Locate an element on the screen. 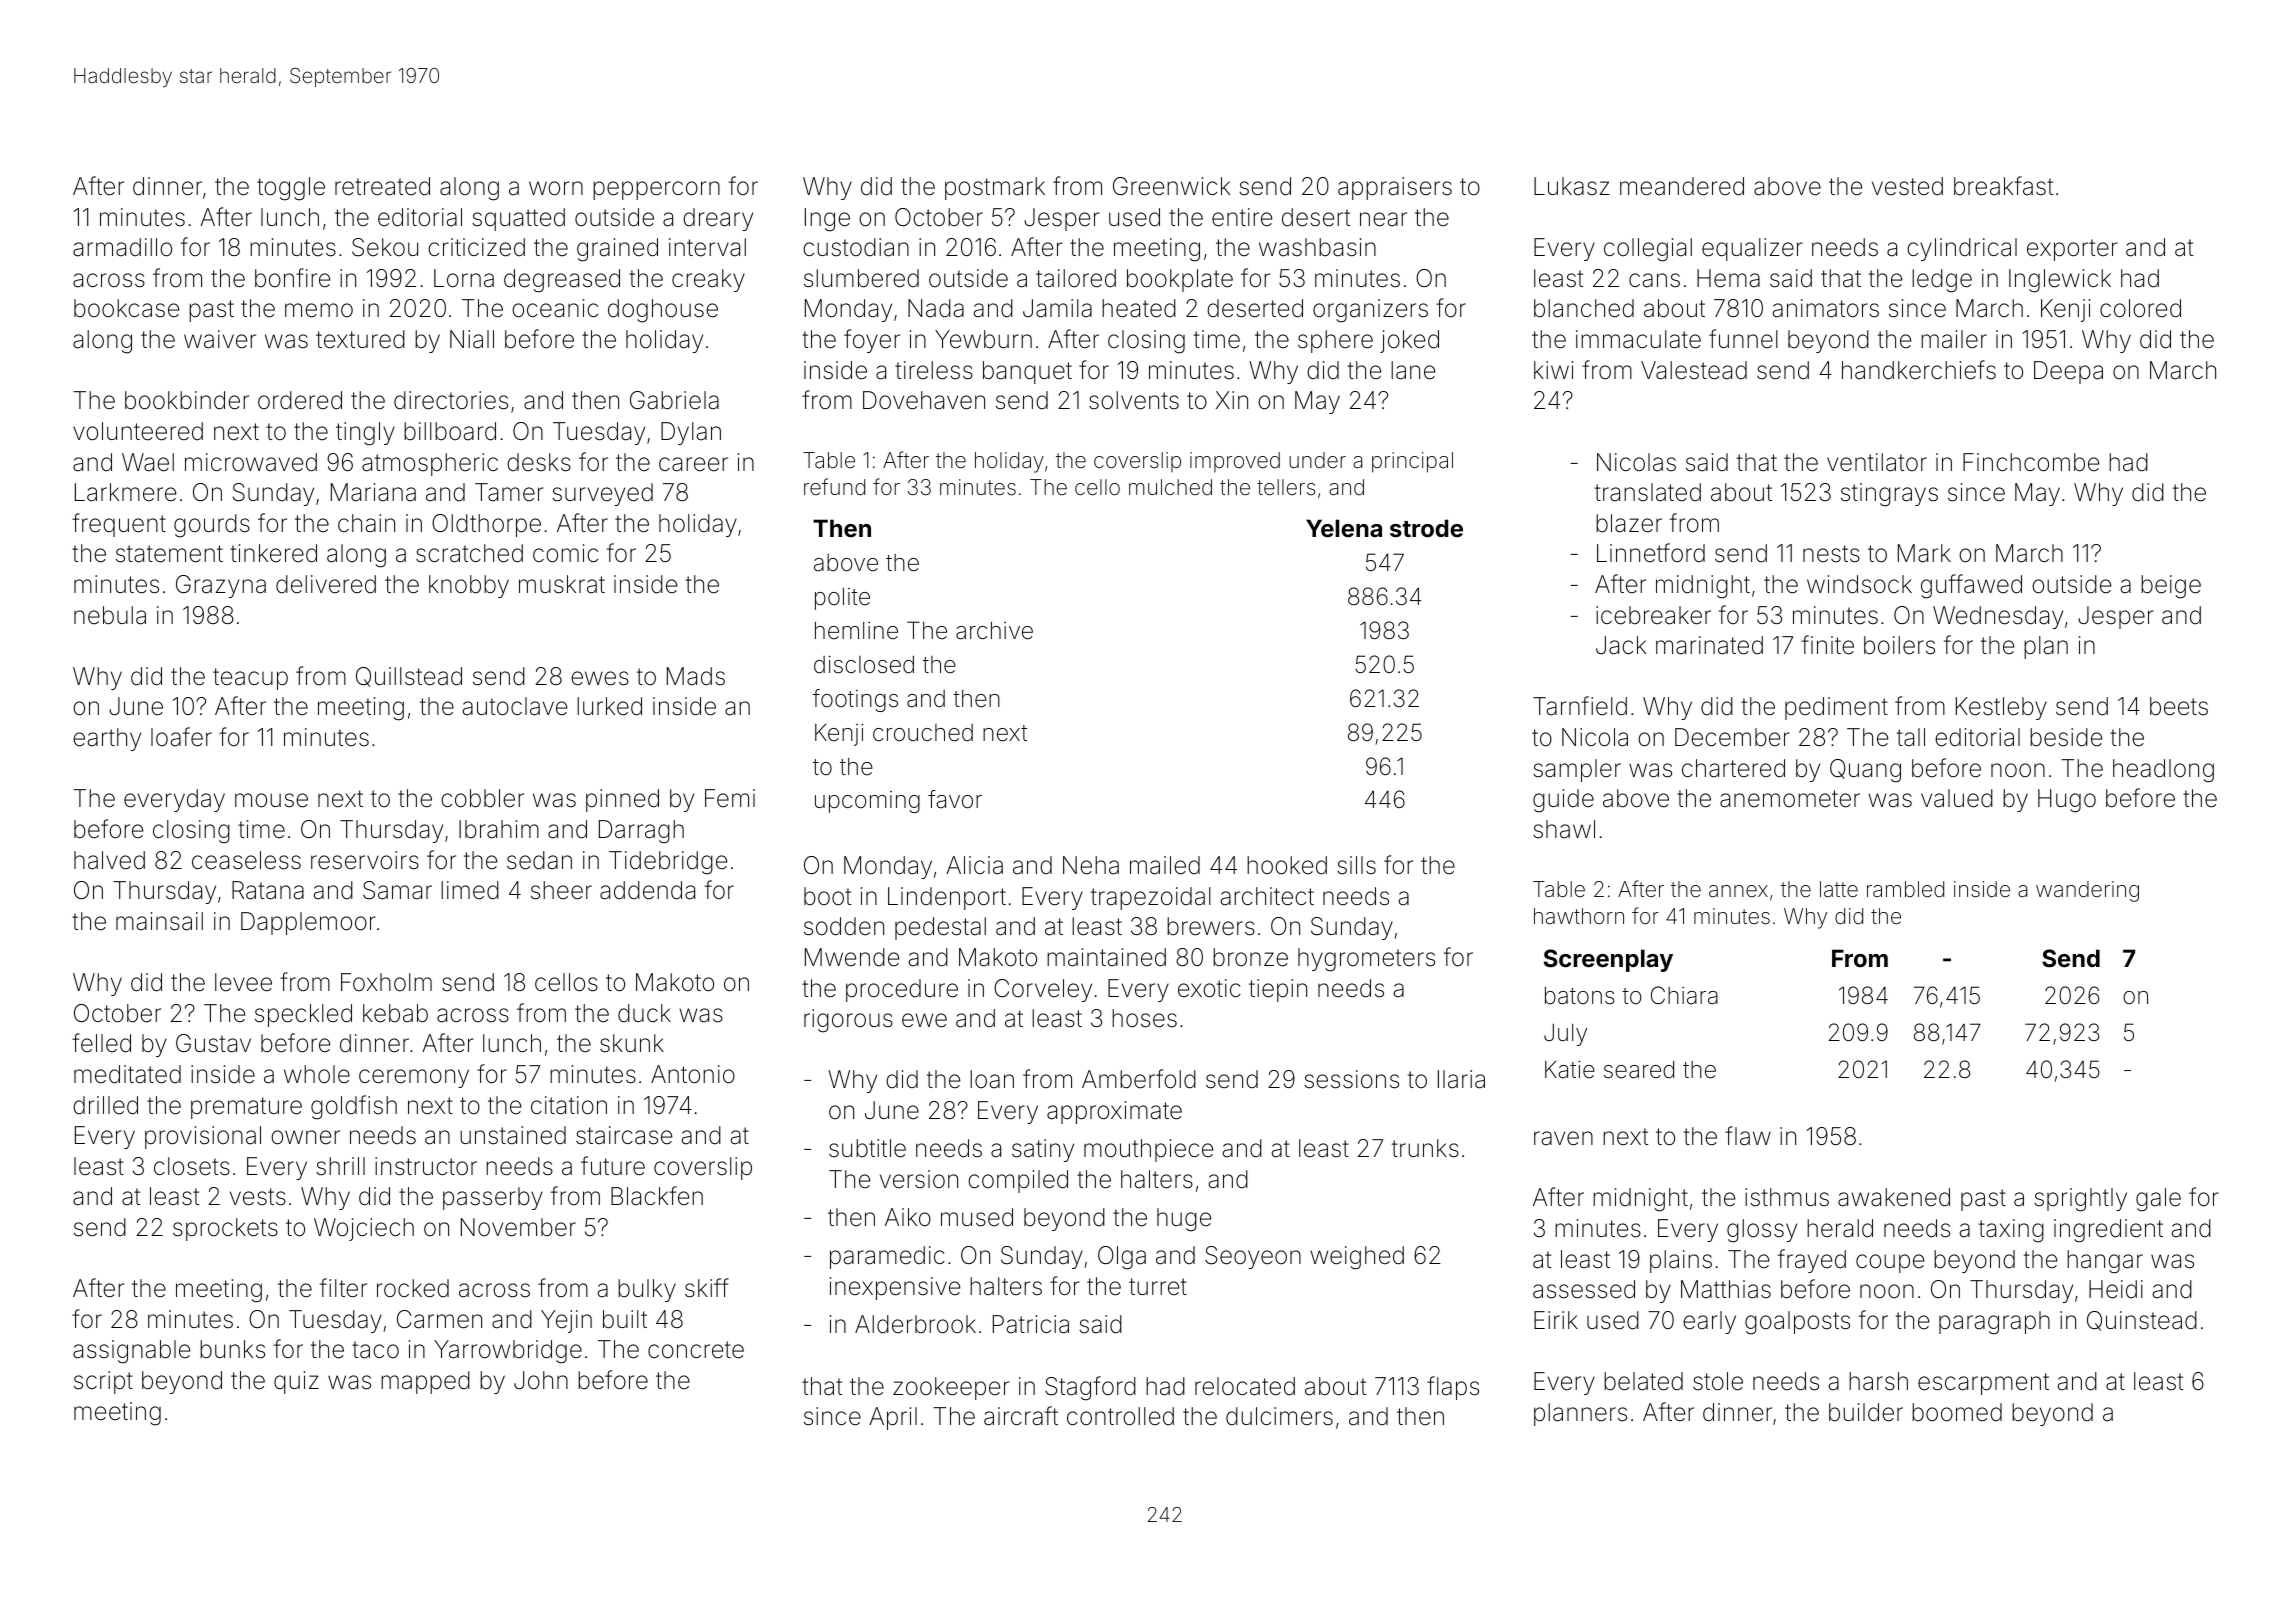 This screenshot has height=1620, width=2292. Tarnfield is located at coordinates (1580, 706).
